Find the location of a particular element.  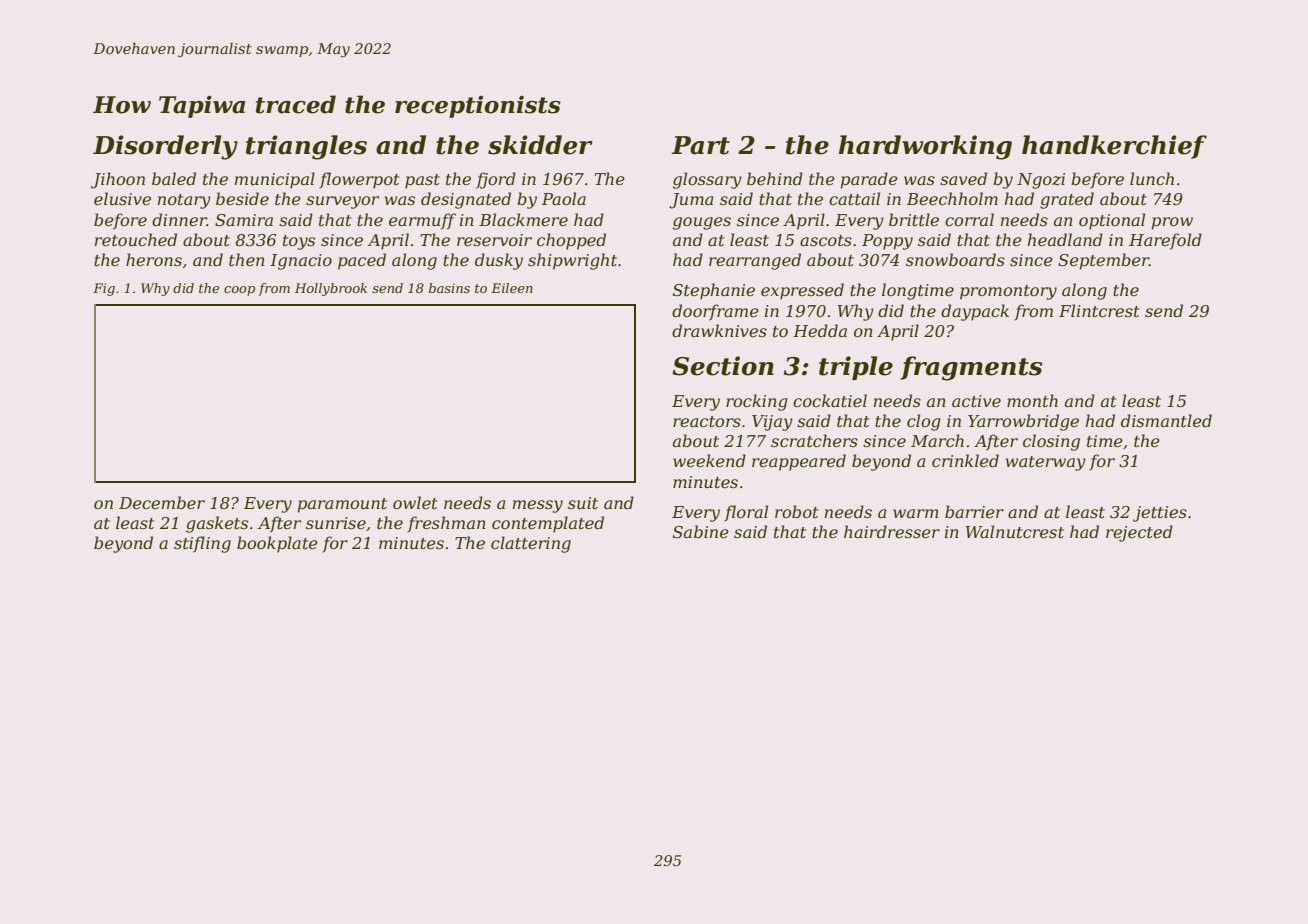

suit is located at coordinates (583, 503).
